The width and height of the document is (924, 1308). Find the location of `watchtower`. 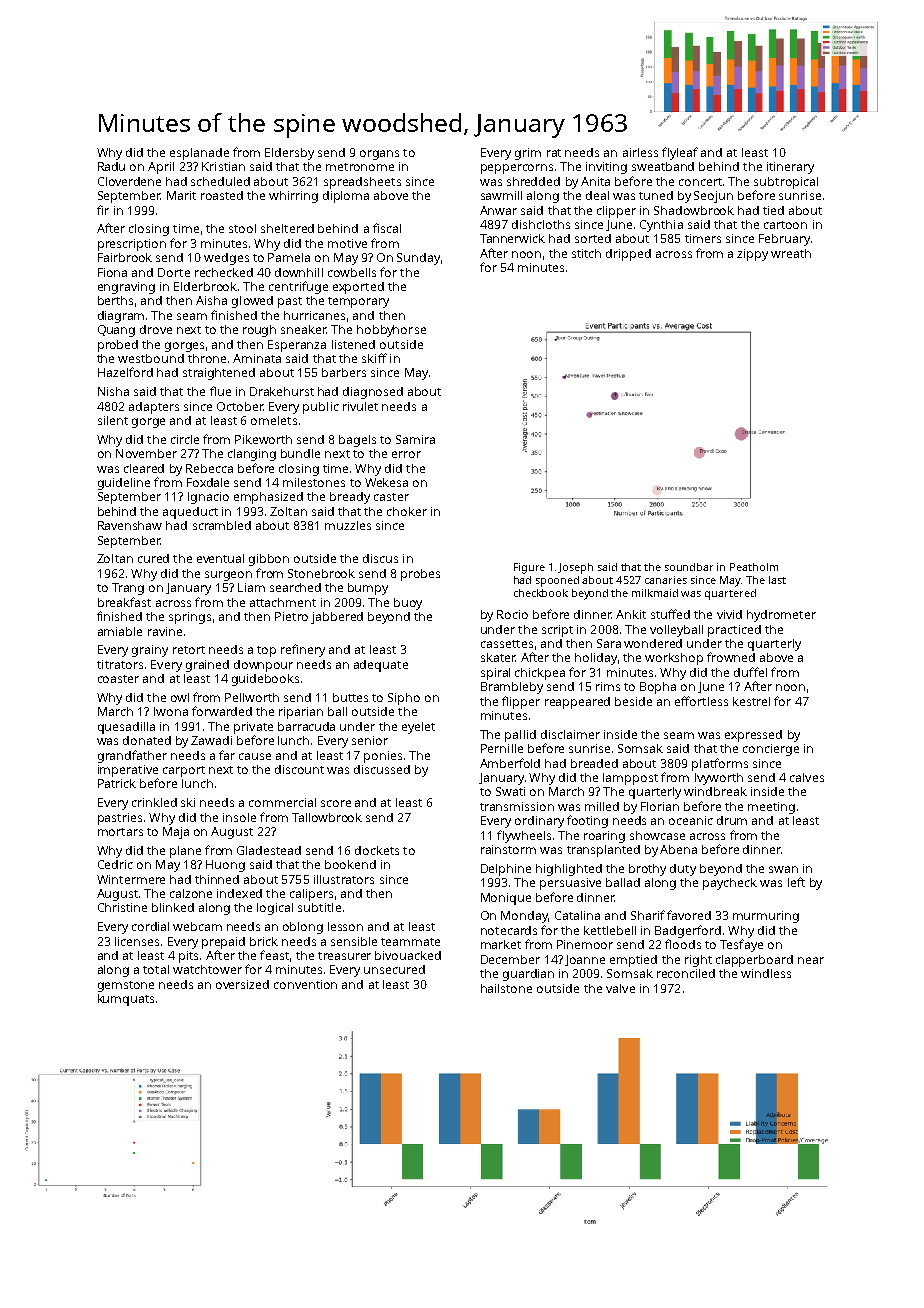

watchtower is located at coordinates (207, 969).
